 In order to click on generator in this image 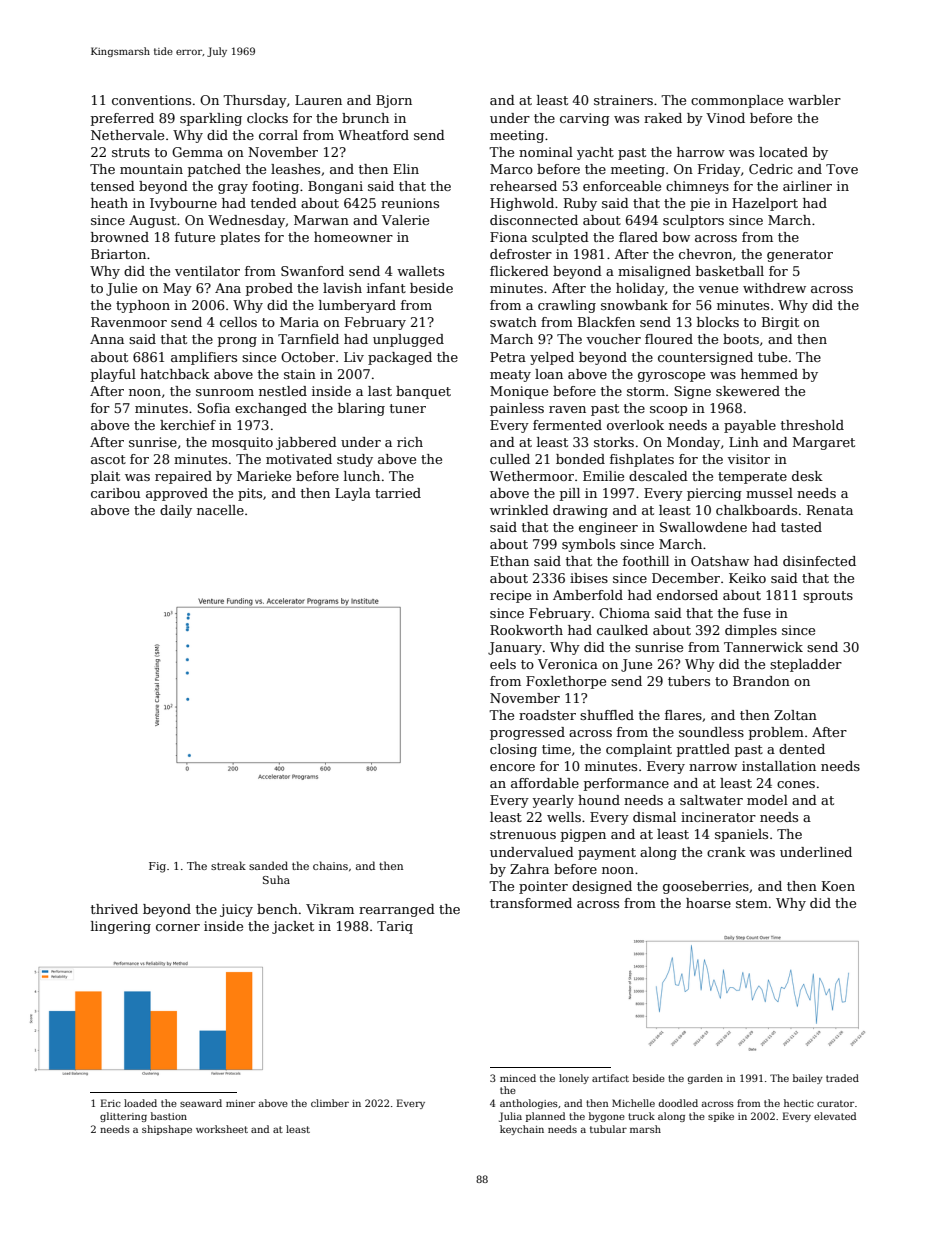, I will do `click(800, 256)`.
